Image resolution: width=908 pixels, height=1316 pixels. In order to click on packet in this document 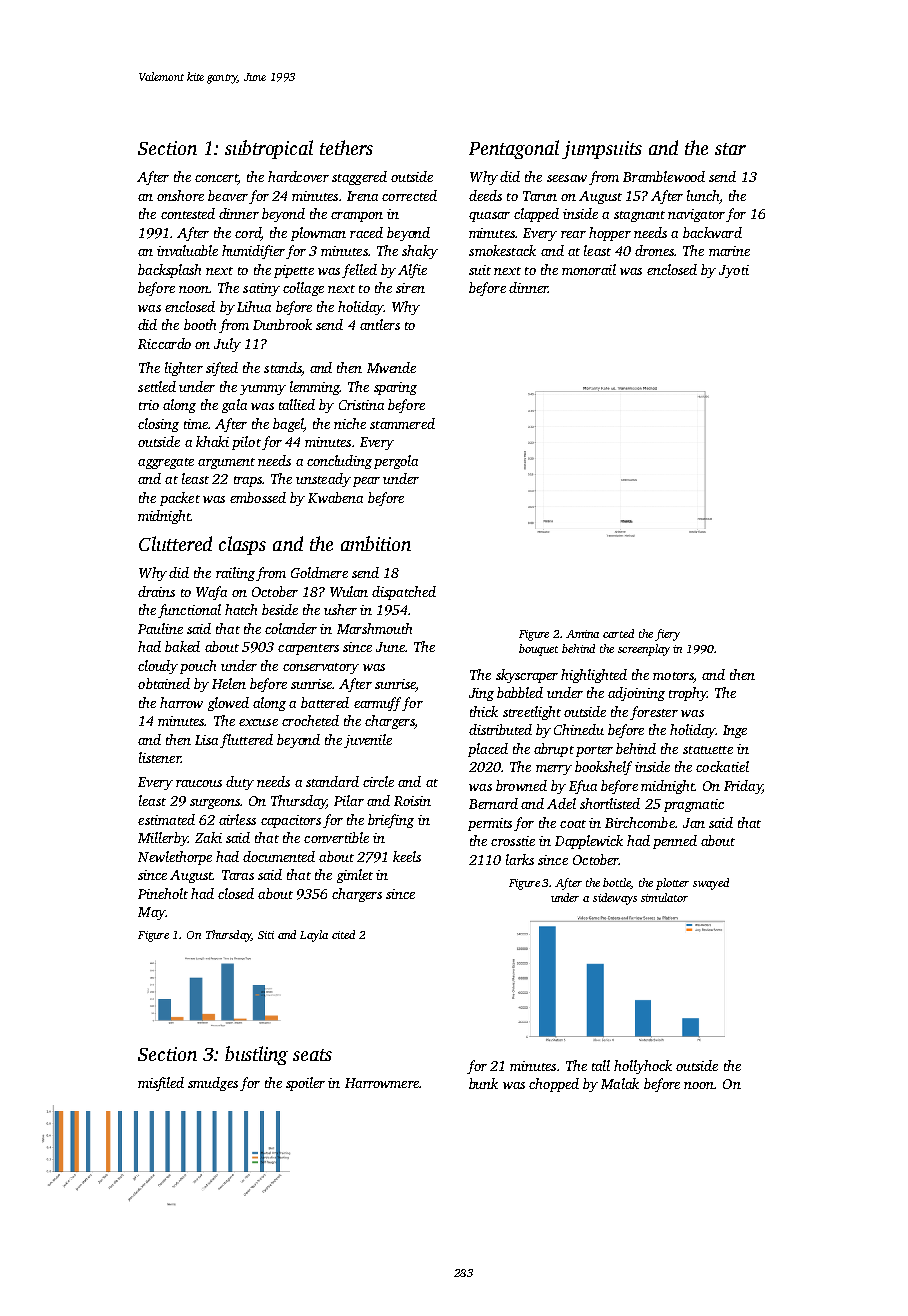, I will do `click(180, 499)`.
